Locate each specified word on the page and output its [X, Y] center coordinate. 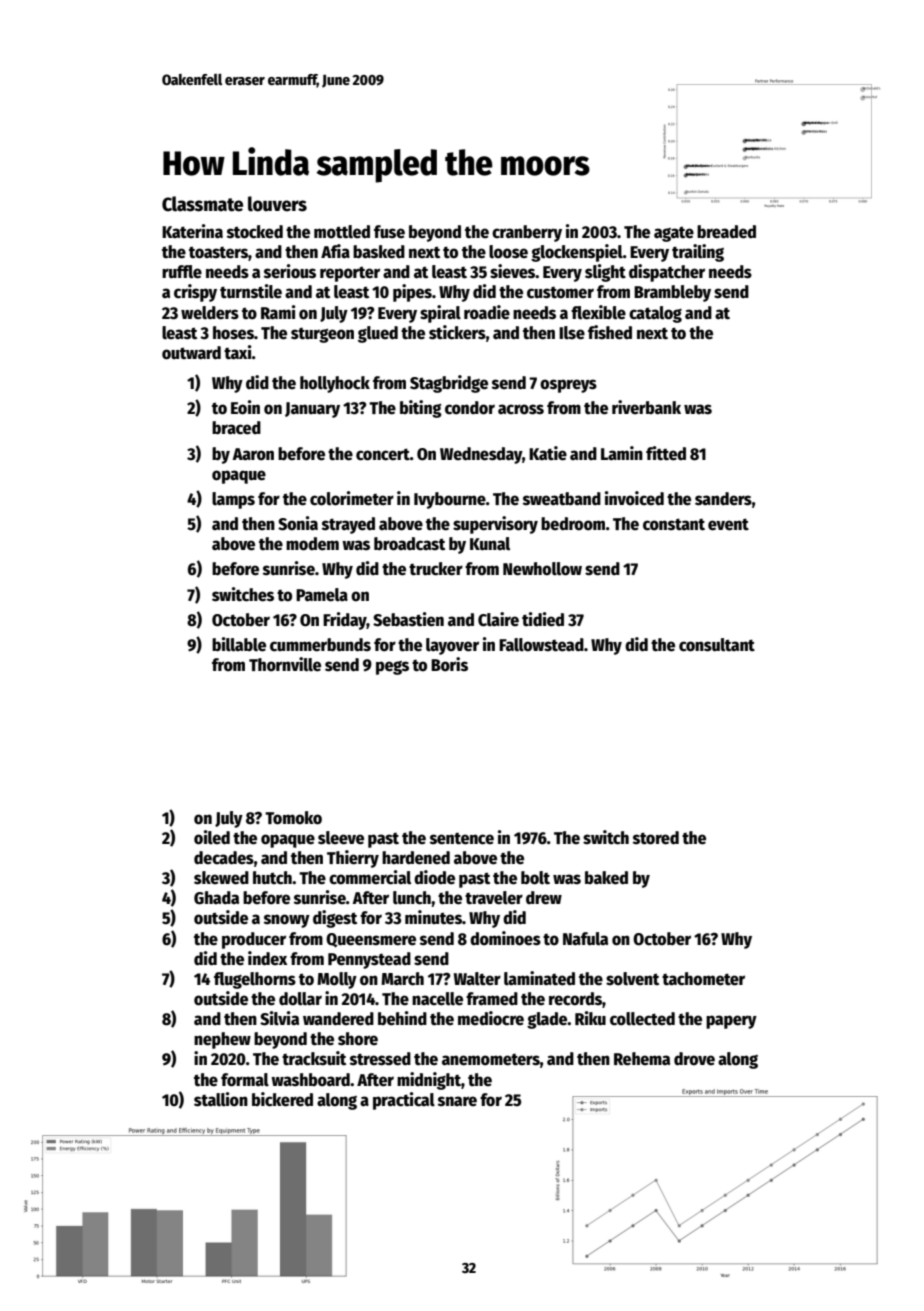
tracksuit [314, 1058]
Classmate [202, 204]
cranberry [527, 233]
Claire [498, 619]
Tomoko [293, 818]
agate [674, 234]
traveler [494, 898]
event [728, 524]
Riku [590, 1018]
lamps [233, 500]
